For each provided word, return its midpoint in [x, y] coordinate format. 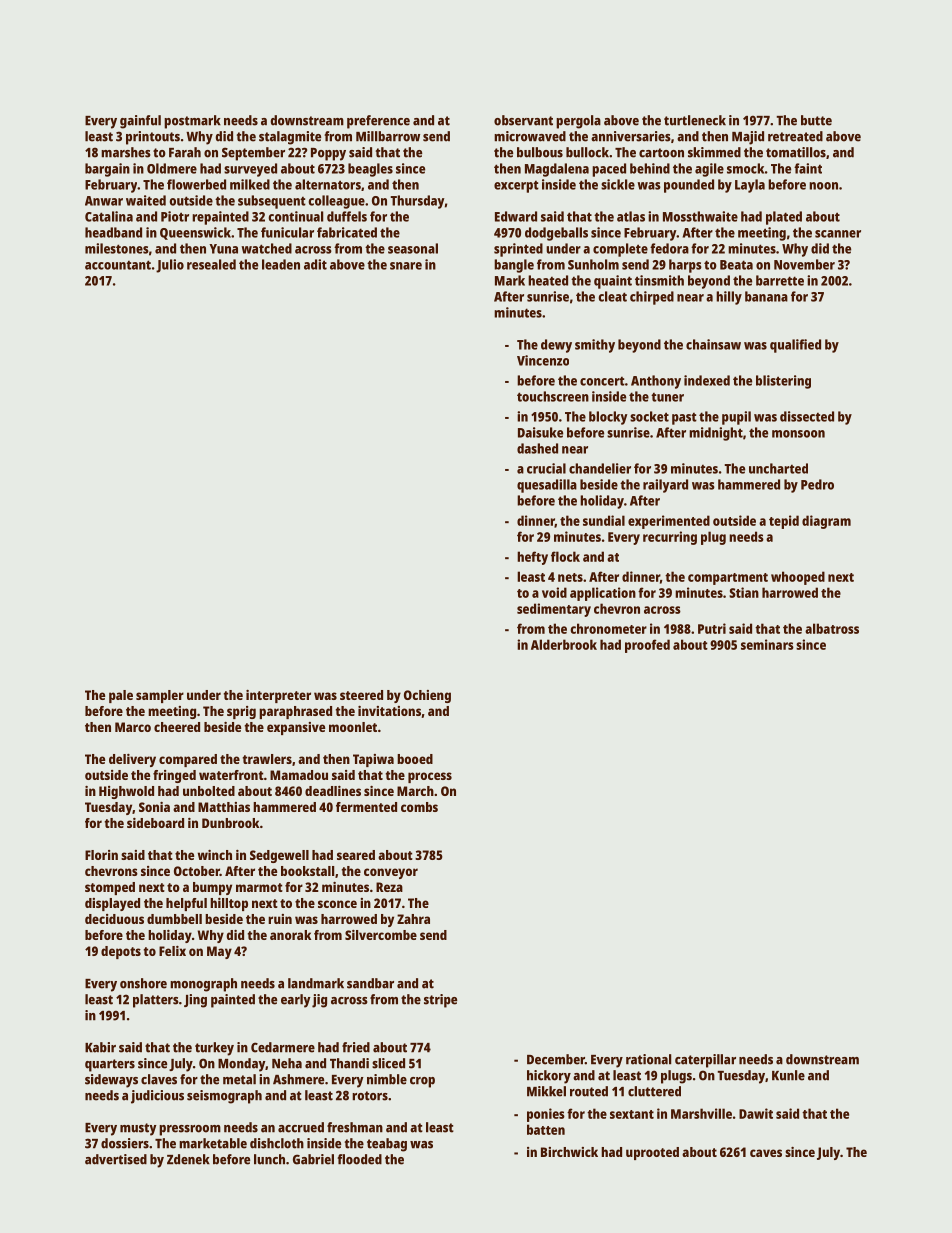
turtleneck [695, 120]
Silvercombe [381, 935]
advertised [116, 1159]
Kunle [788, 1075]
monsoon [798, 434]
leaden [281, 264]
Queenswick [195, 233]
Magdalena [557, 170]
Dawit [756, 1113]
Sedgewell [279, 856]
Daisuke [540, 432]
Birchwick [569, 1152]
